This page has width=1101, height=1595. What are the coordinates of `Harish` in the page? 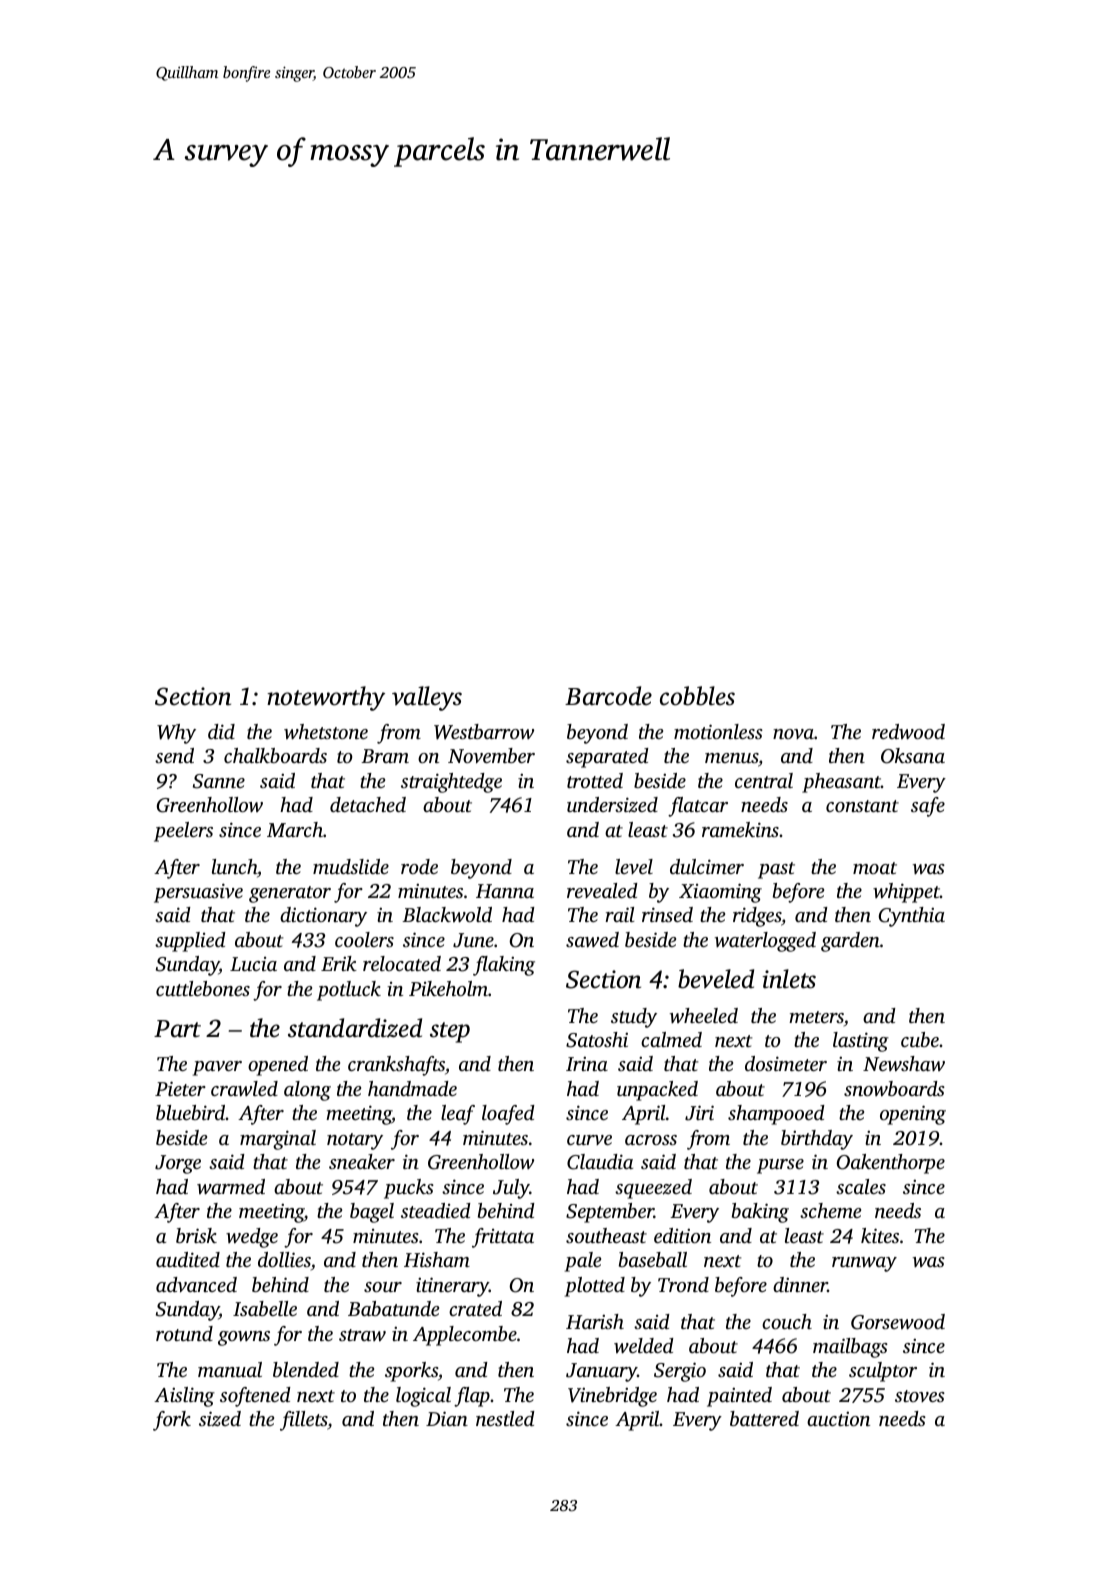 It's located at (595, 1321).
